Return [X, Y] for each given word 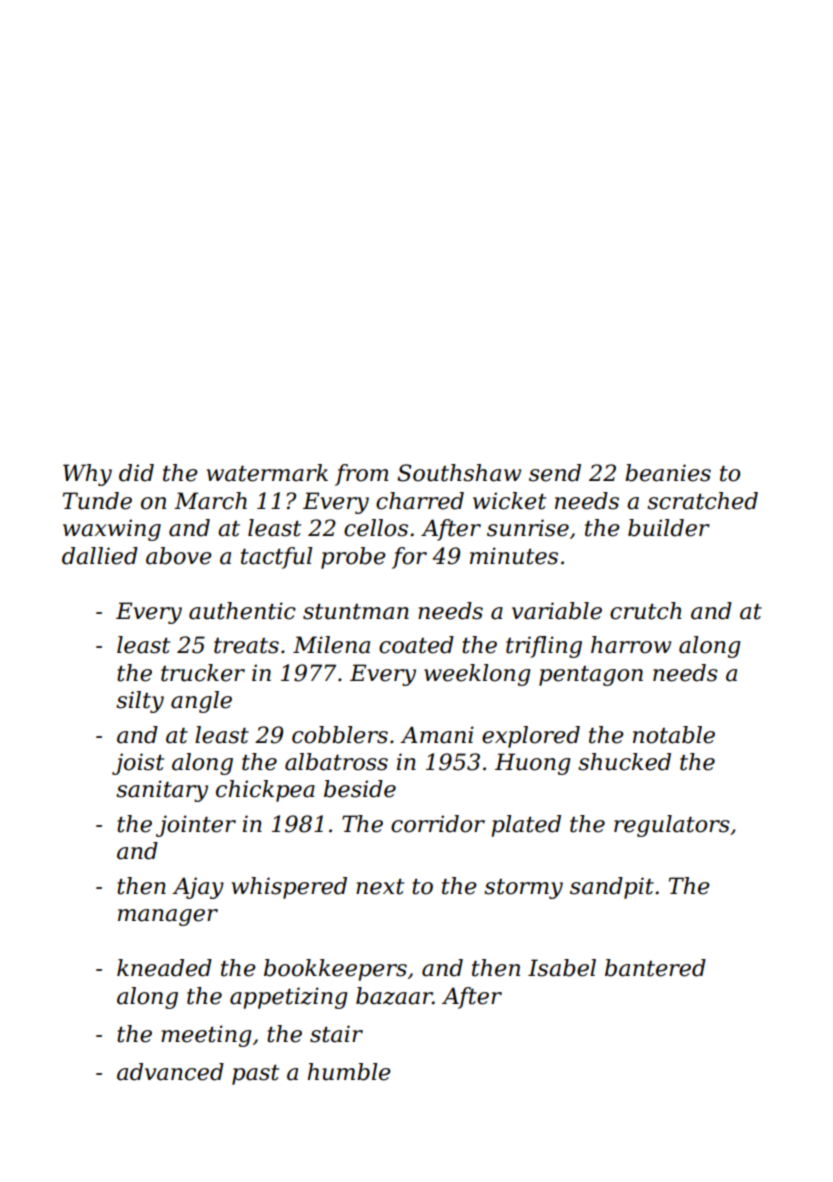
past [255, 1075]
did [136, 473]
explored [531, 737]
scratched [702, 501]
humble [349, 1072]
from [362, 475]
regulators [672, 826]
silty [140, 702]
